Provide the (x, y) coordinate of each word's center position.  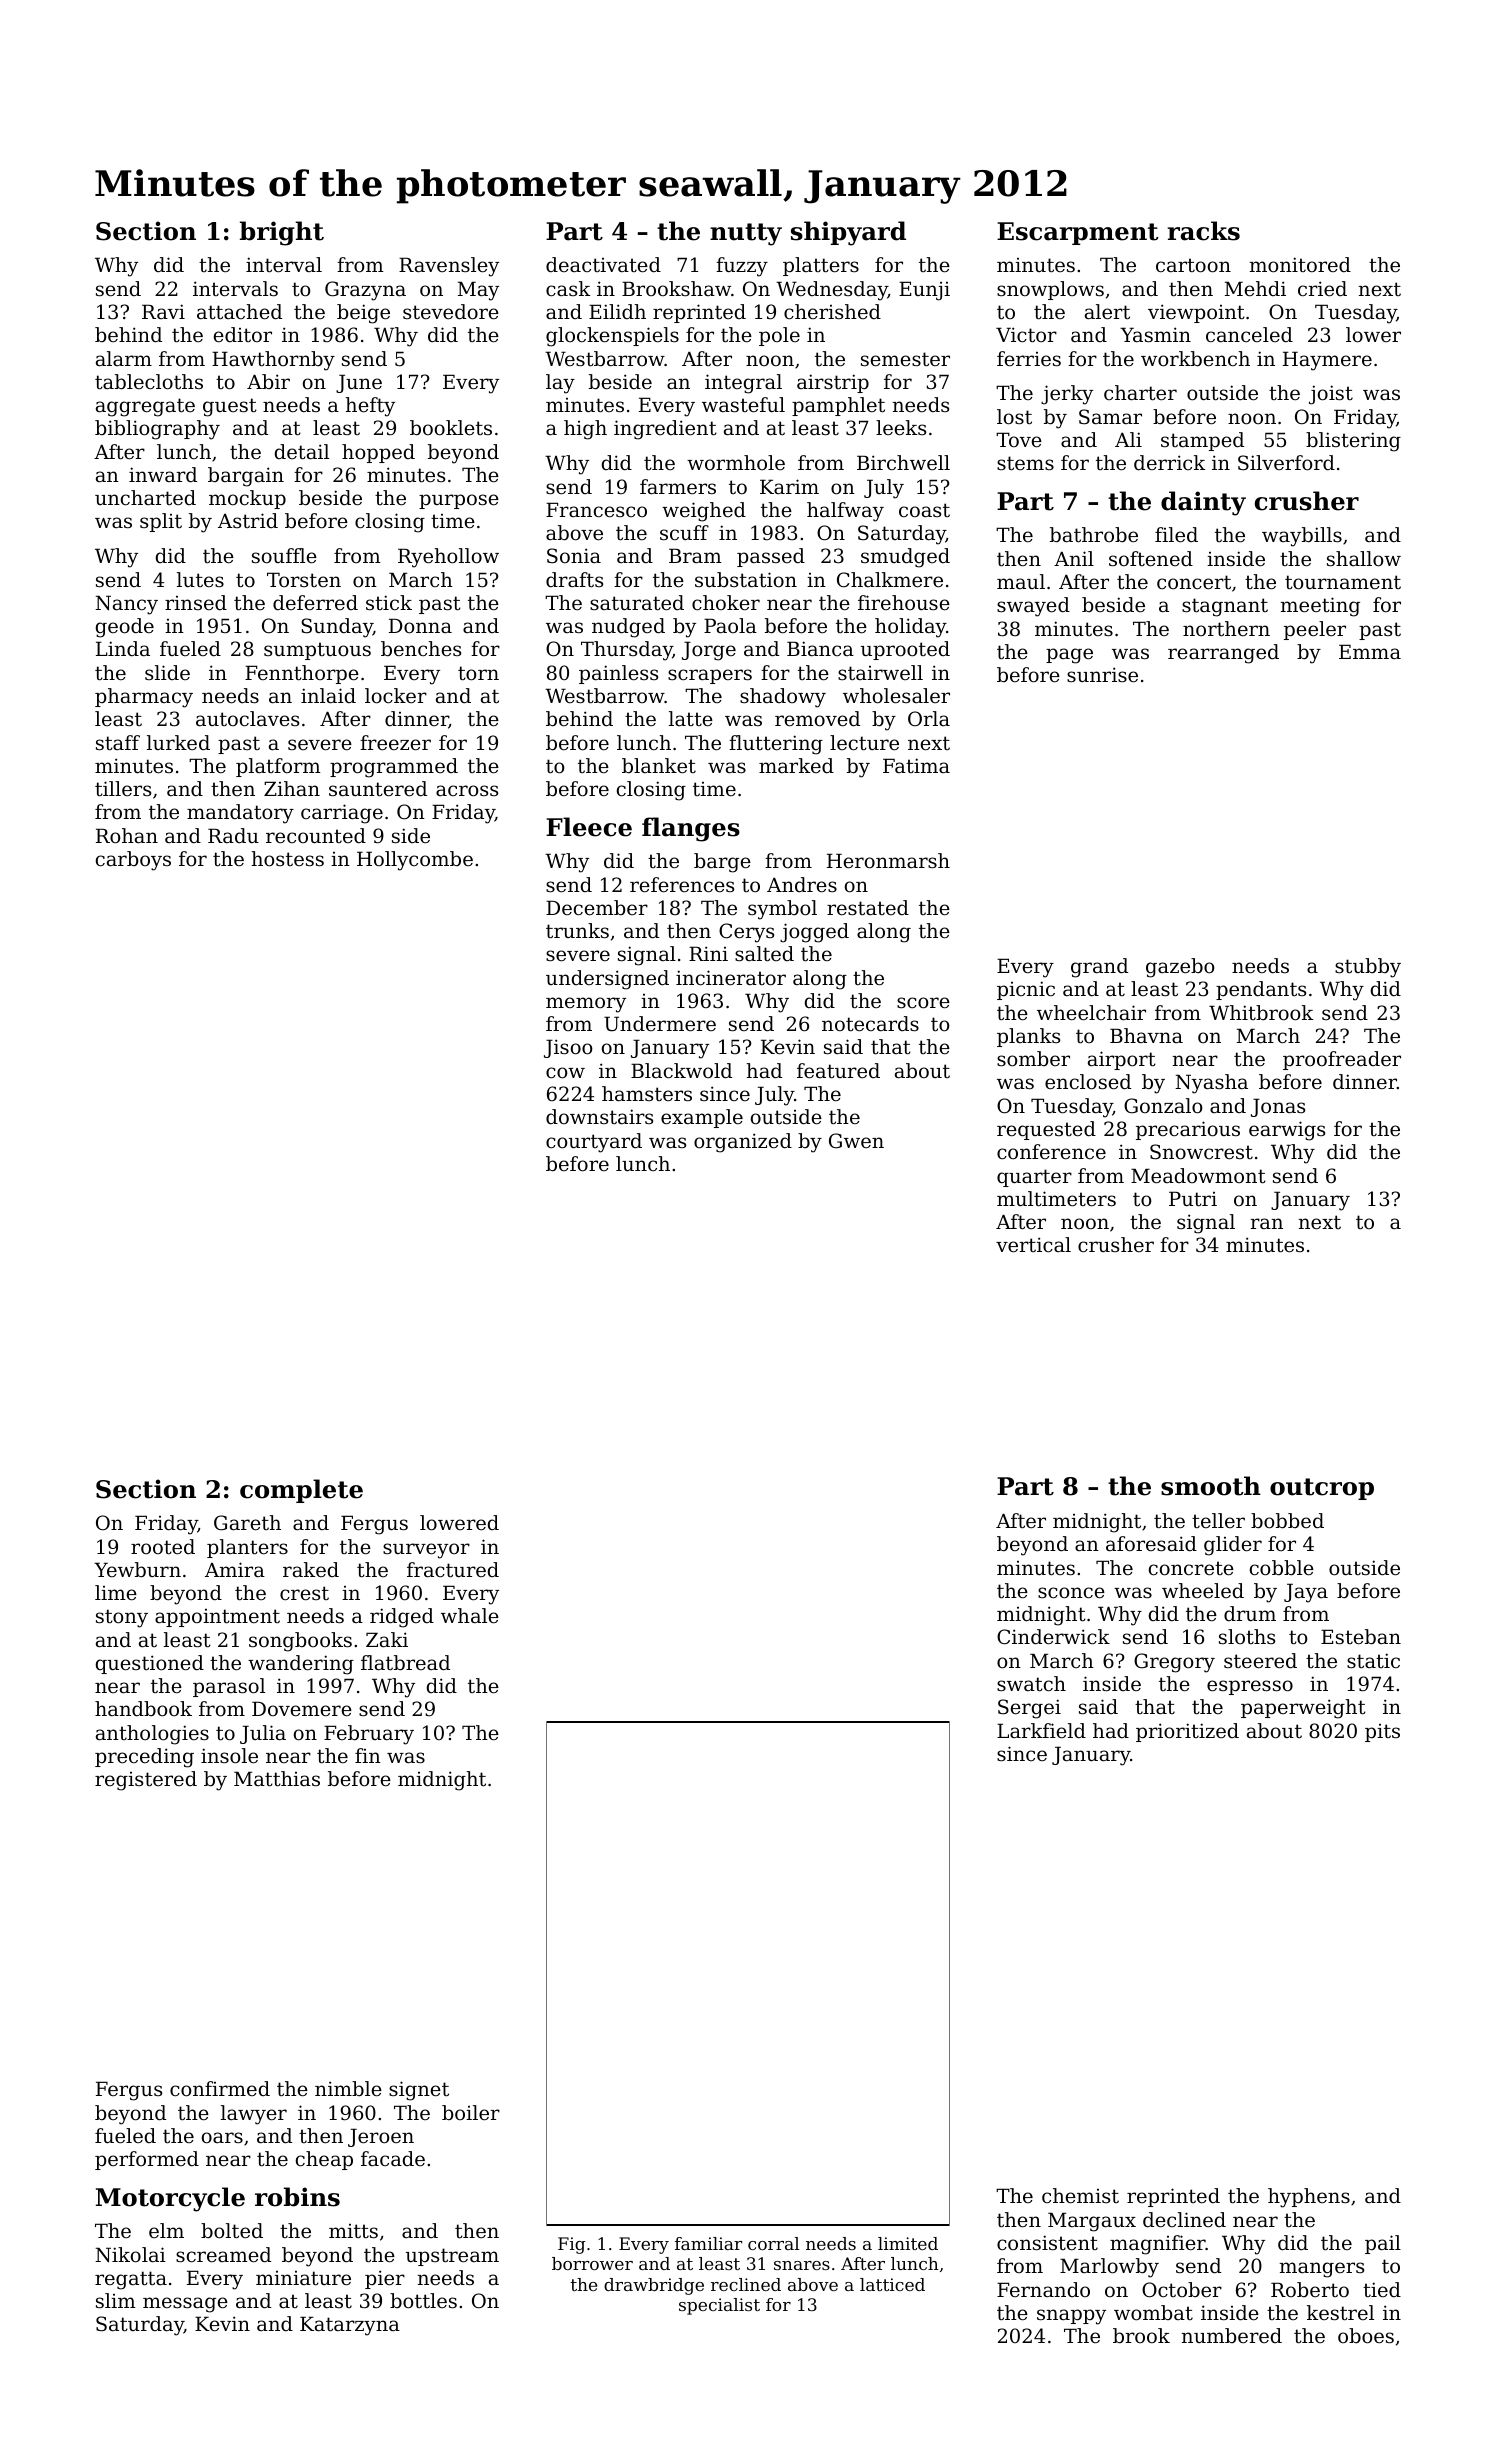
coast (924, 510)
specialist (719, 2306)
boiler (471, 2113)
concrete (1191, 1568)
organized (743, 1143)
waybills (1302, 537)
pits (1382, 1733)
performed (147, 2160)
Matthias (277, 1778)
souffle (284, 556)
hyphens (1309, 2198)
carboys (133, 861)
